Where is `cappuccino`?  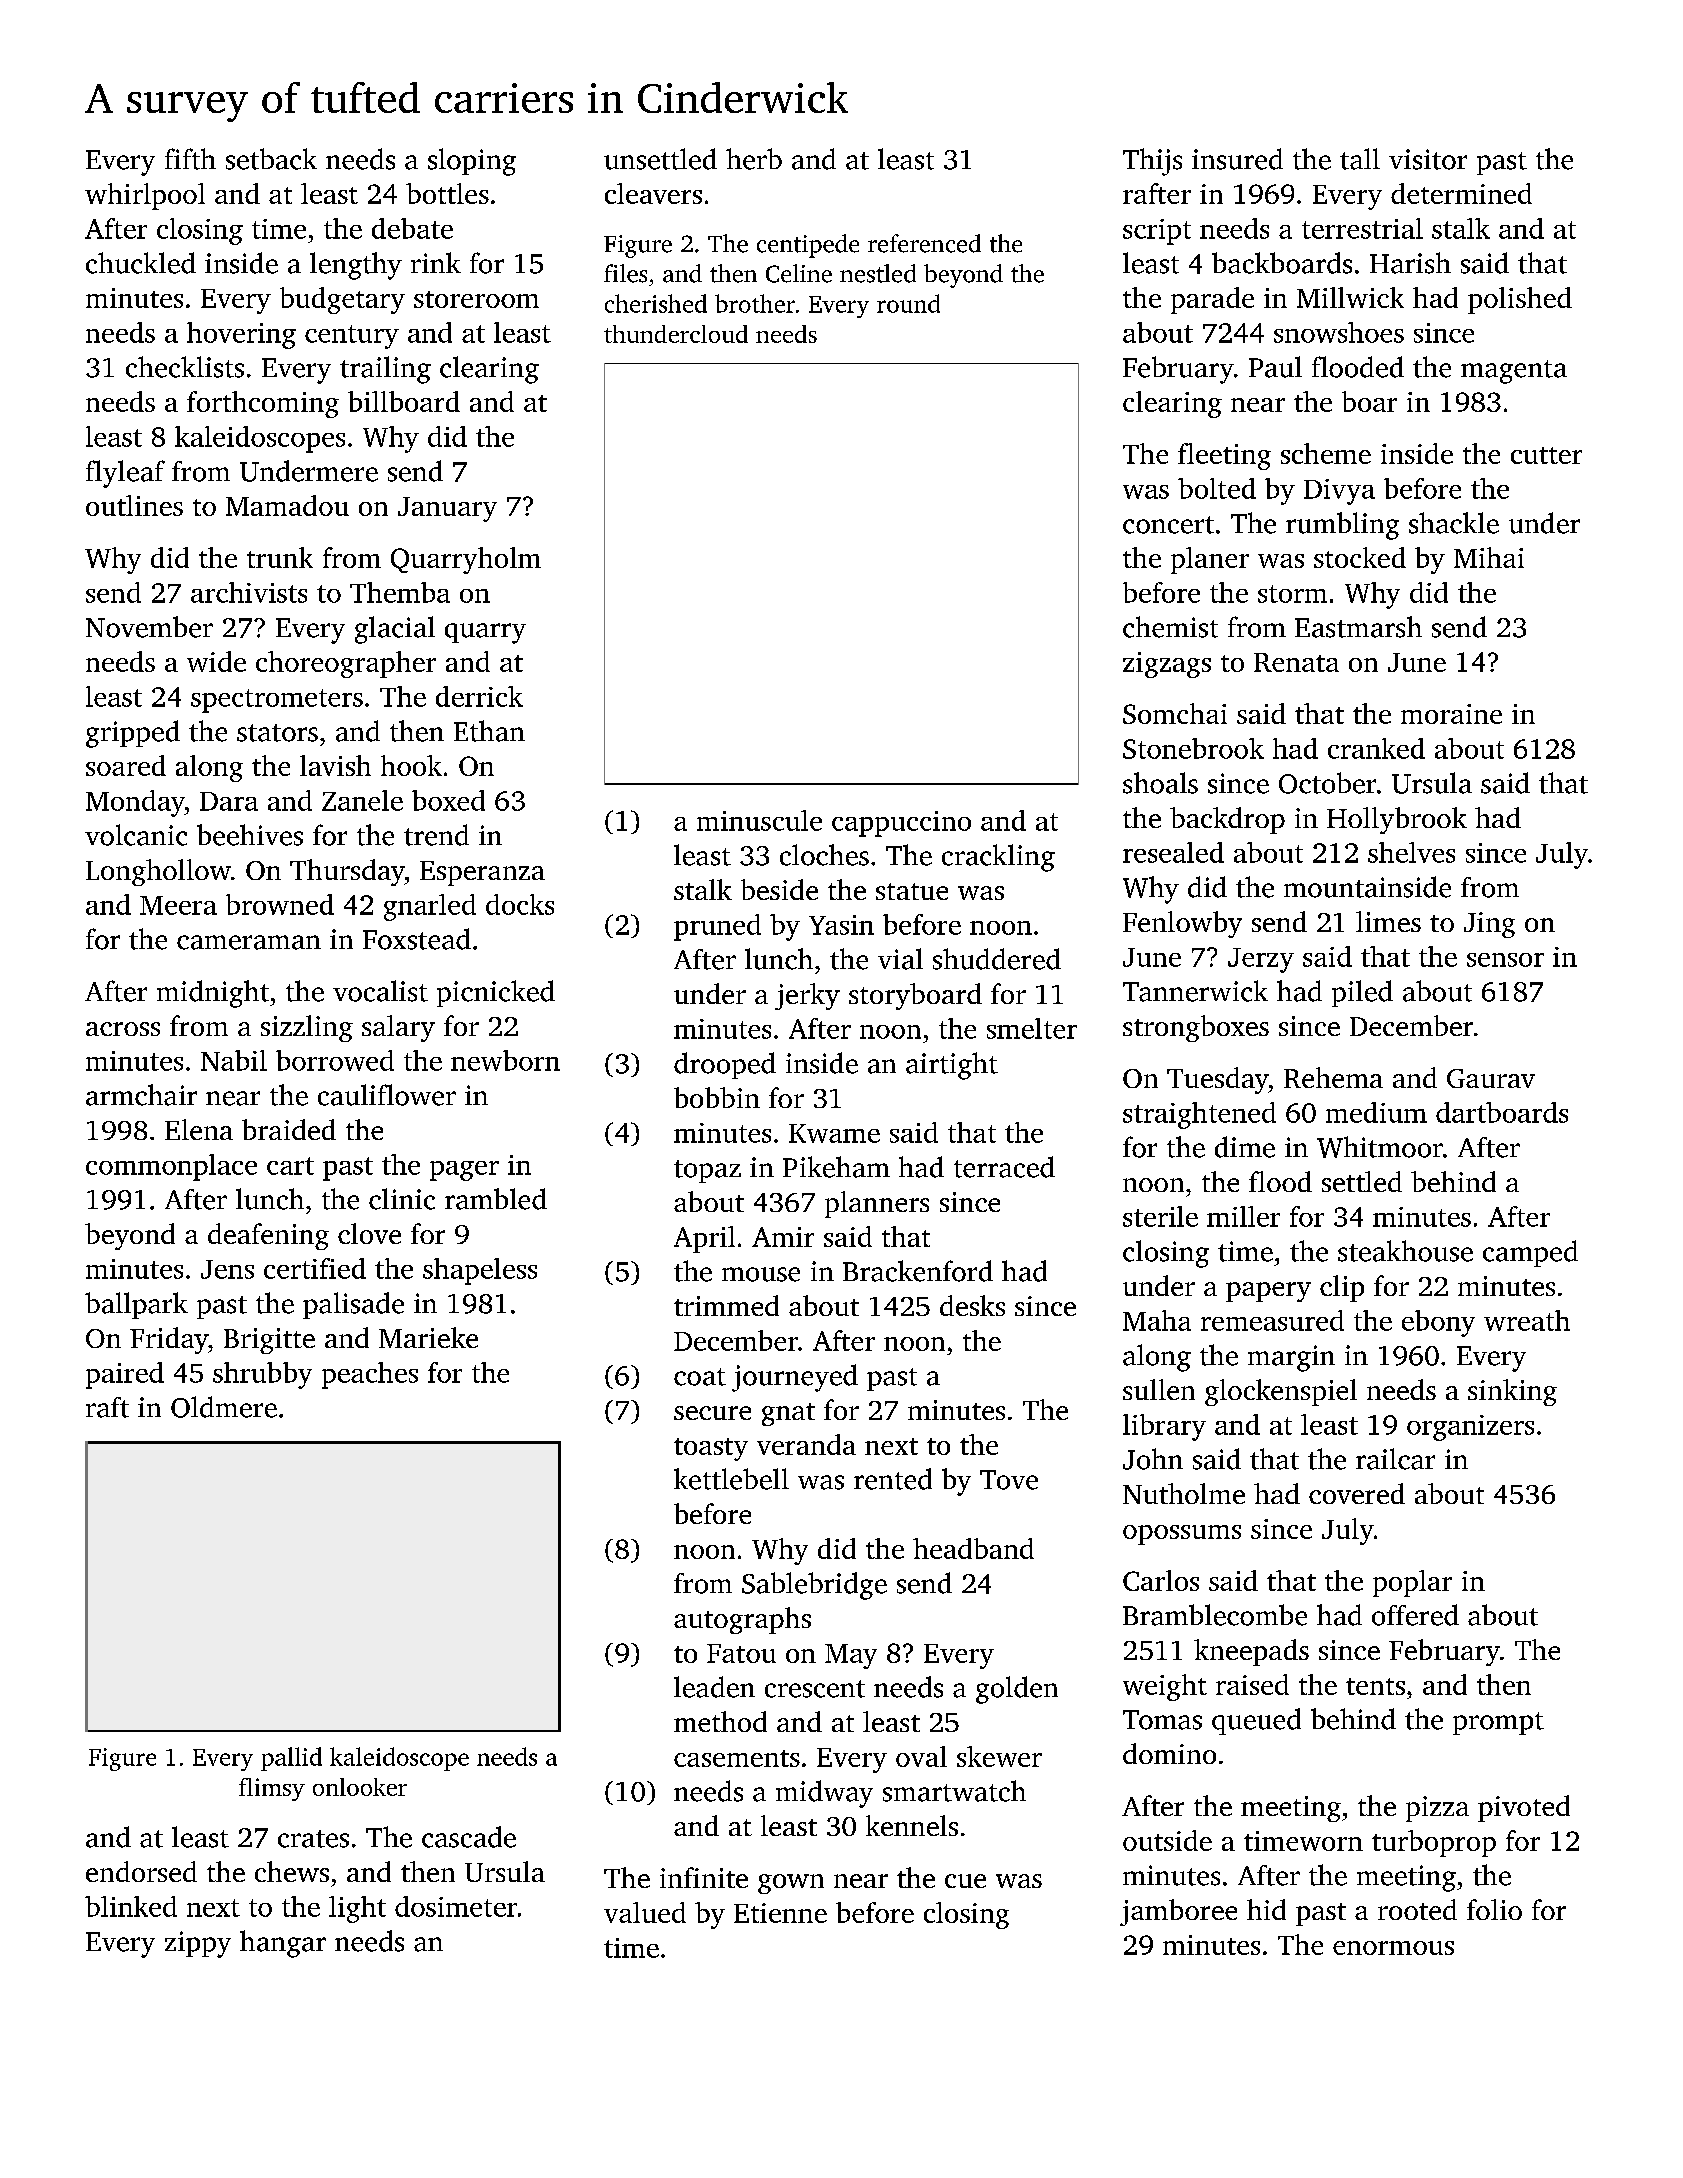
cappuccino is located at coordinates (901, 824).
